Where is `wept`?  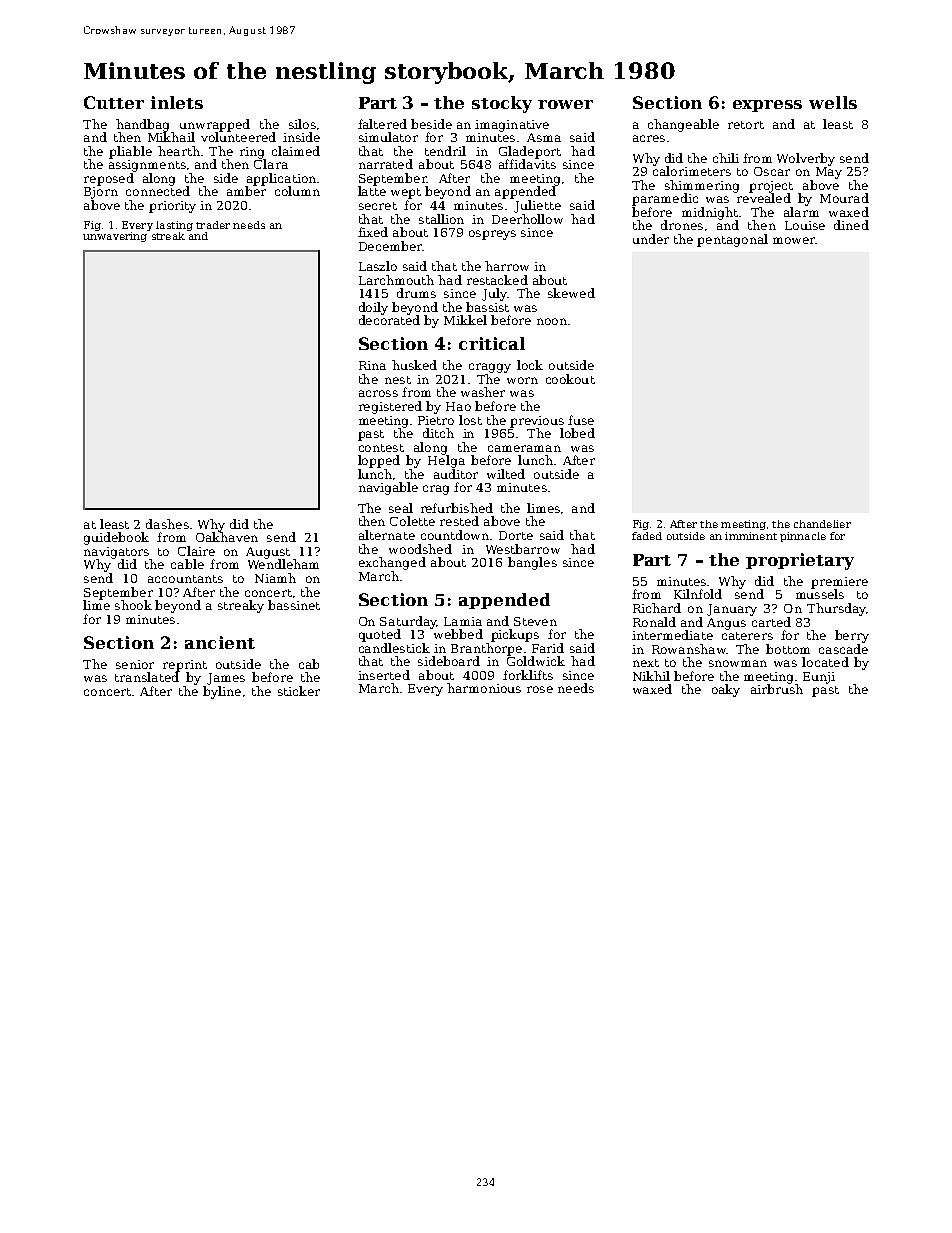 wept is located at coordinates (406, 193).
